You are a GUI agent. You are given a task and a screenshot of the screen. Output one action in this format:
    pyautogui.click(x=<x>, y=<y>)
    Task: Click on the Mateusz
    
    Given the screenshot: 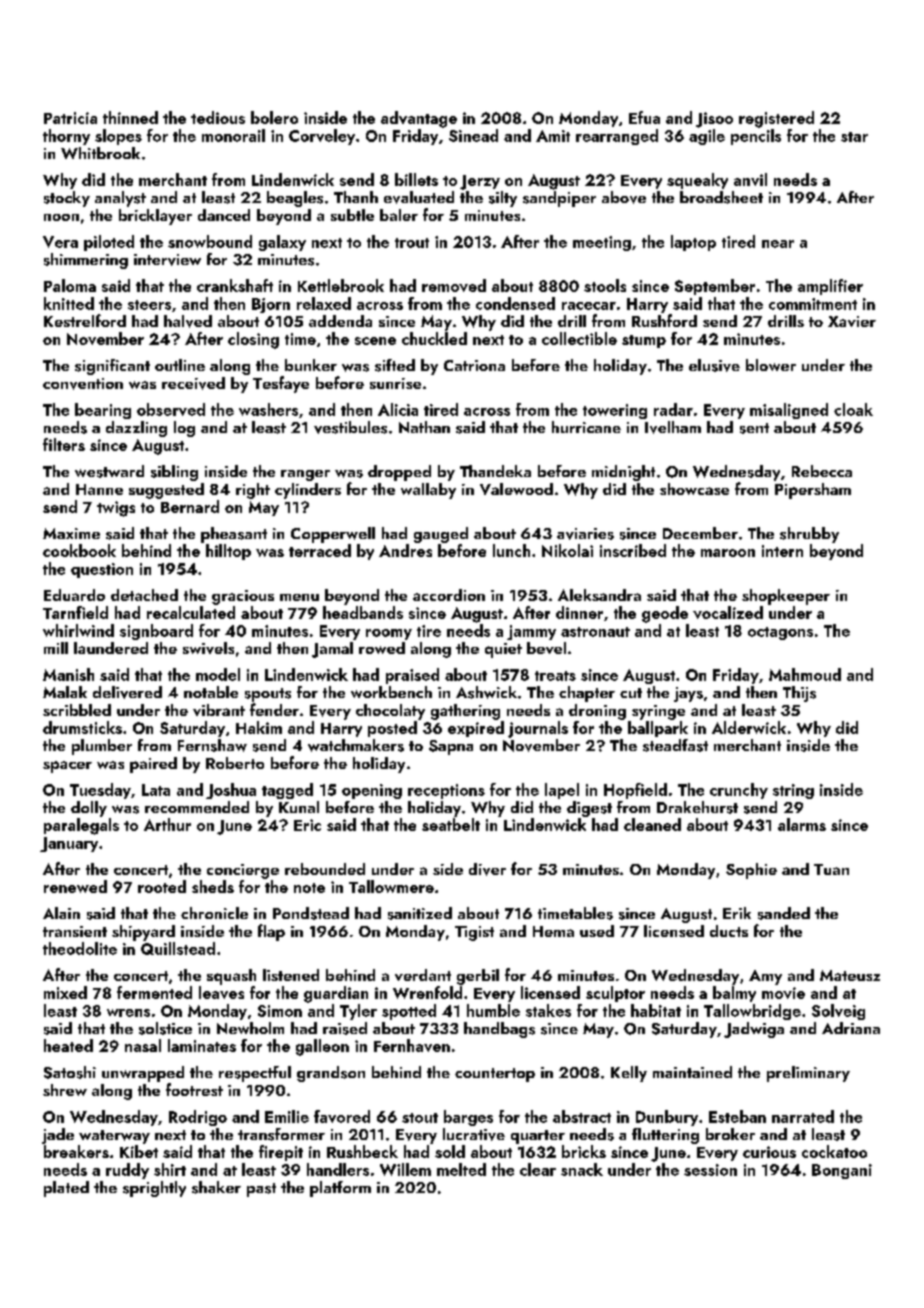 What is the action you would take?
    pyautogui.click(x=850, y=975)
